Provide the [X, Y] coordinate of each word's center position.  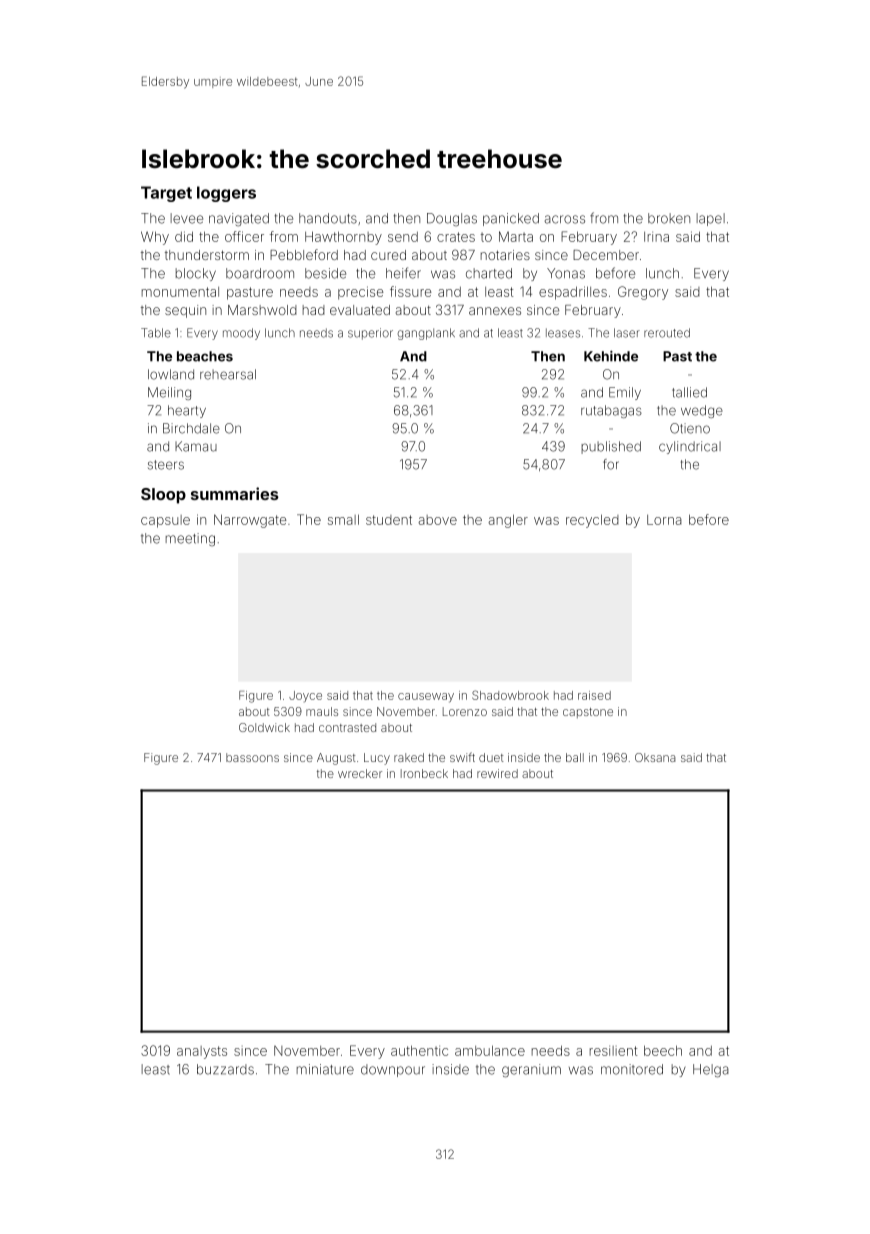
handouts [328, 218]
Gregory [643, 293]
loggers [226, 194]
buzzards [225, 1069]
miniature [325, 1069]
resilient [613, 1051]
